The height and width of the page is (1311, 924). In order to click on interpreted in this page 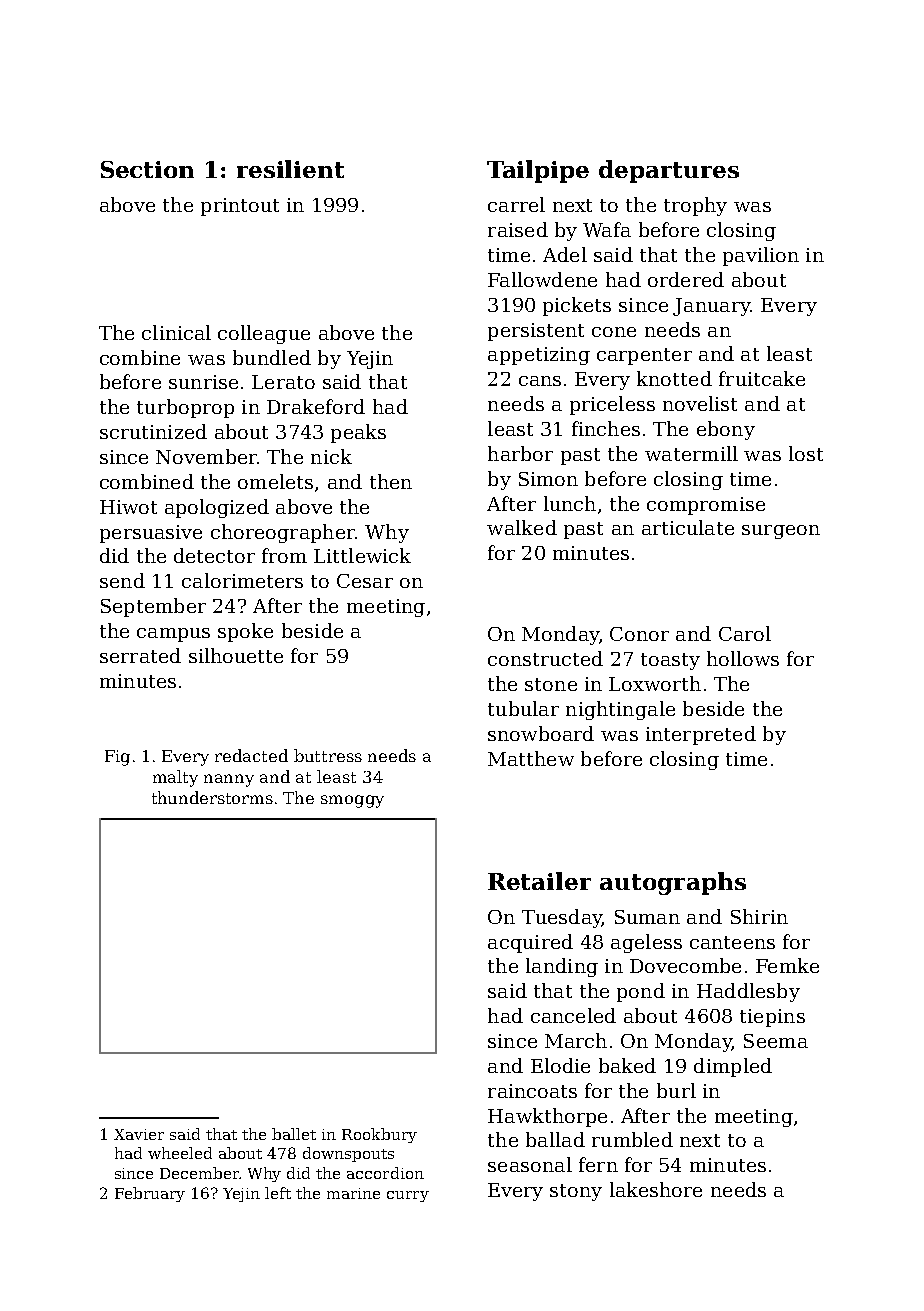, I will do `click(701, 735)`.
